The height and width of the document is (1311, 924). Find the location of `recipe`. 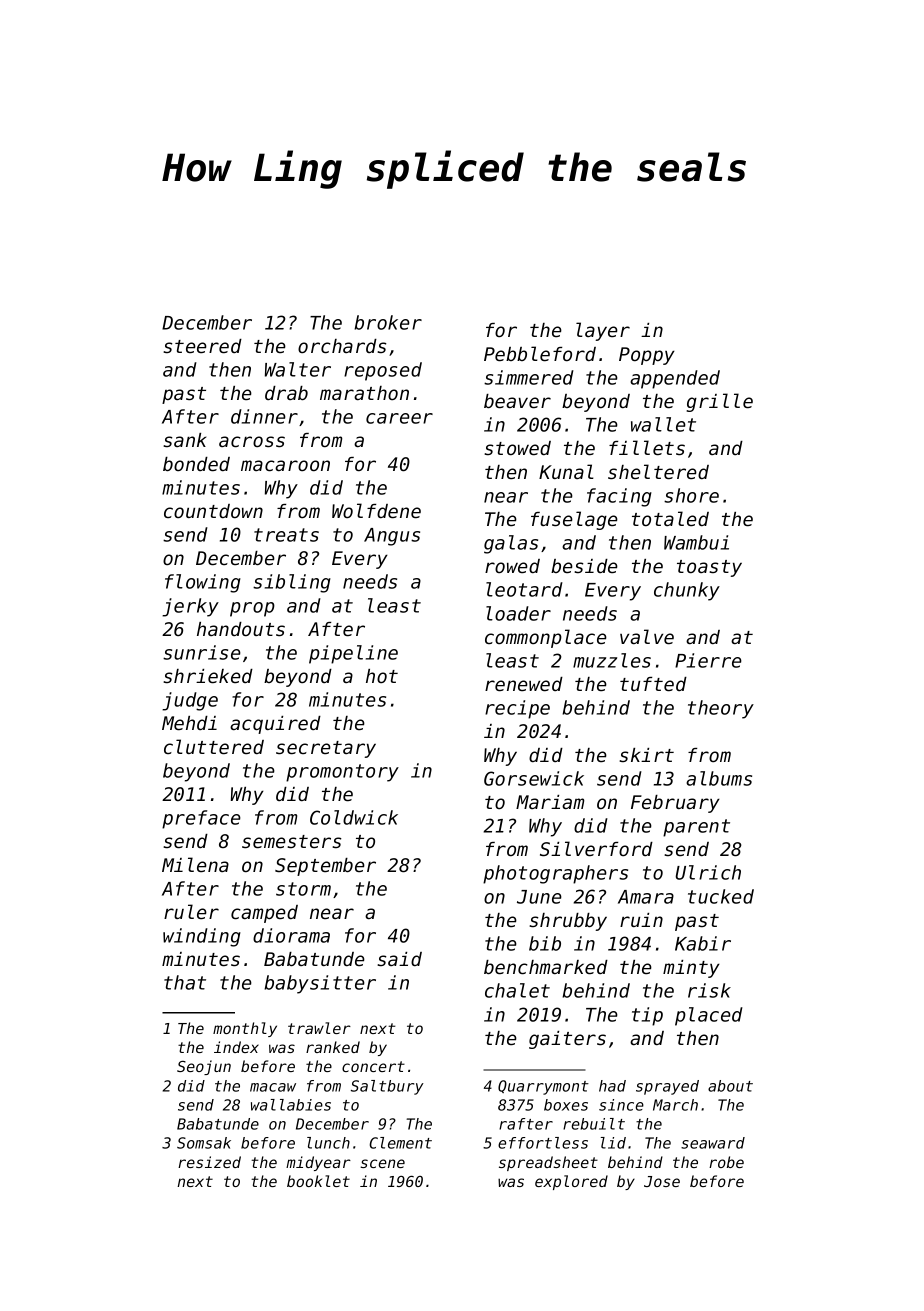

recipe is located at coordinates (517, 709).
